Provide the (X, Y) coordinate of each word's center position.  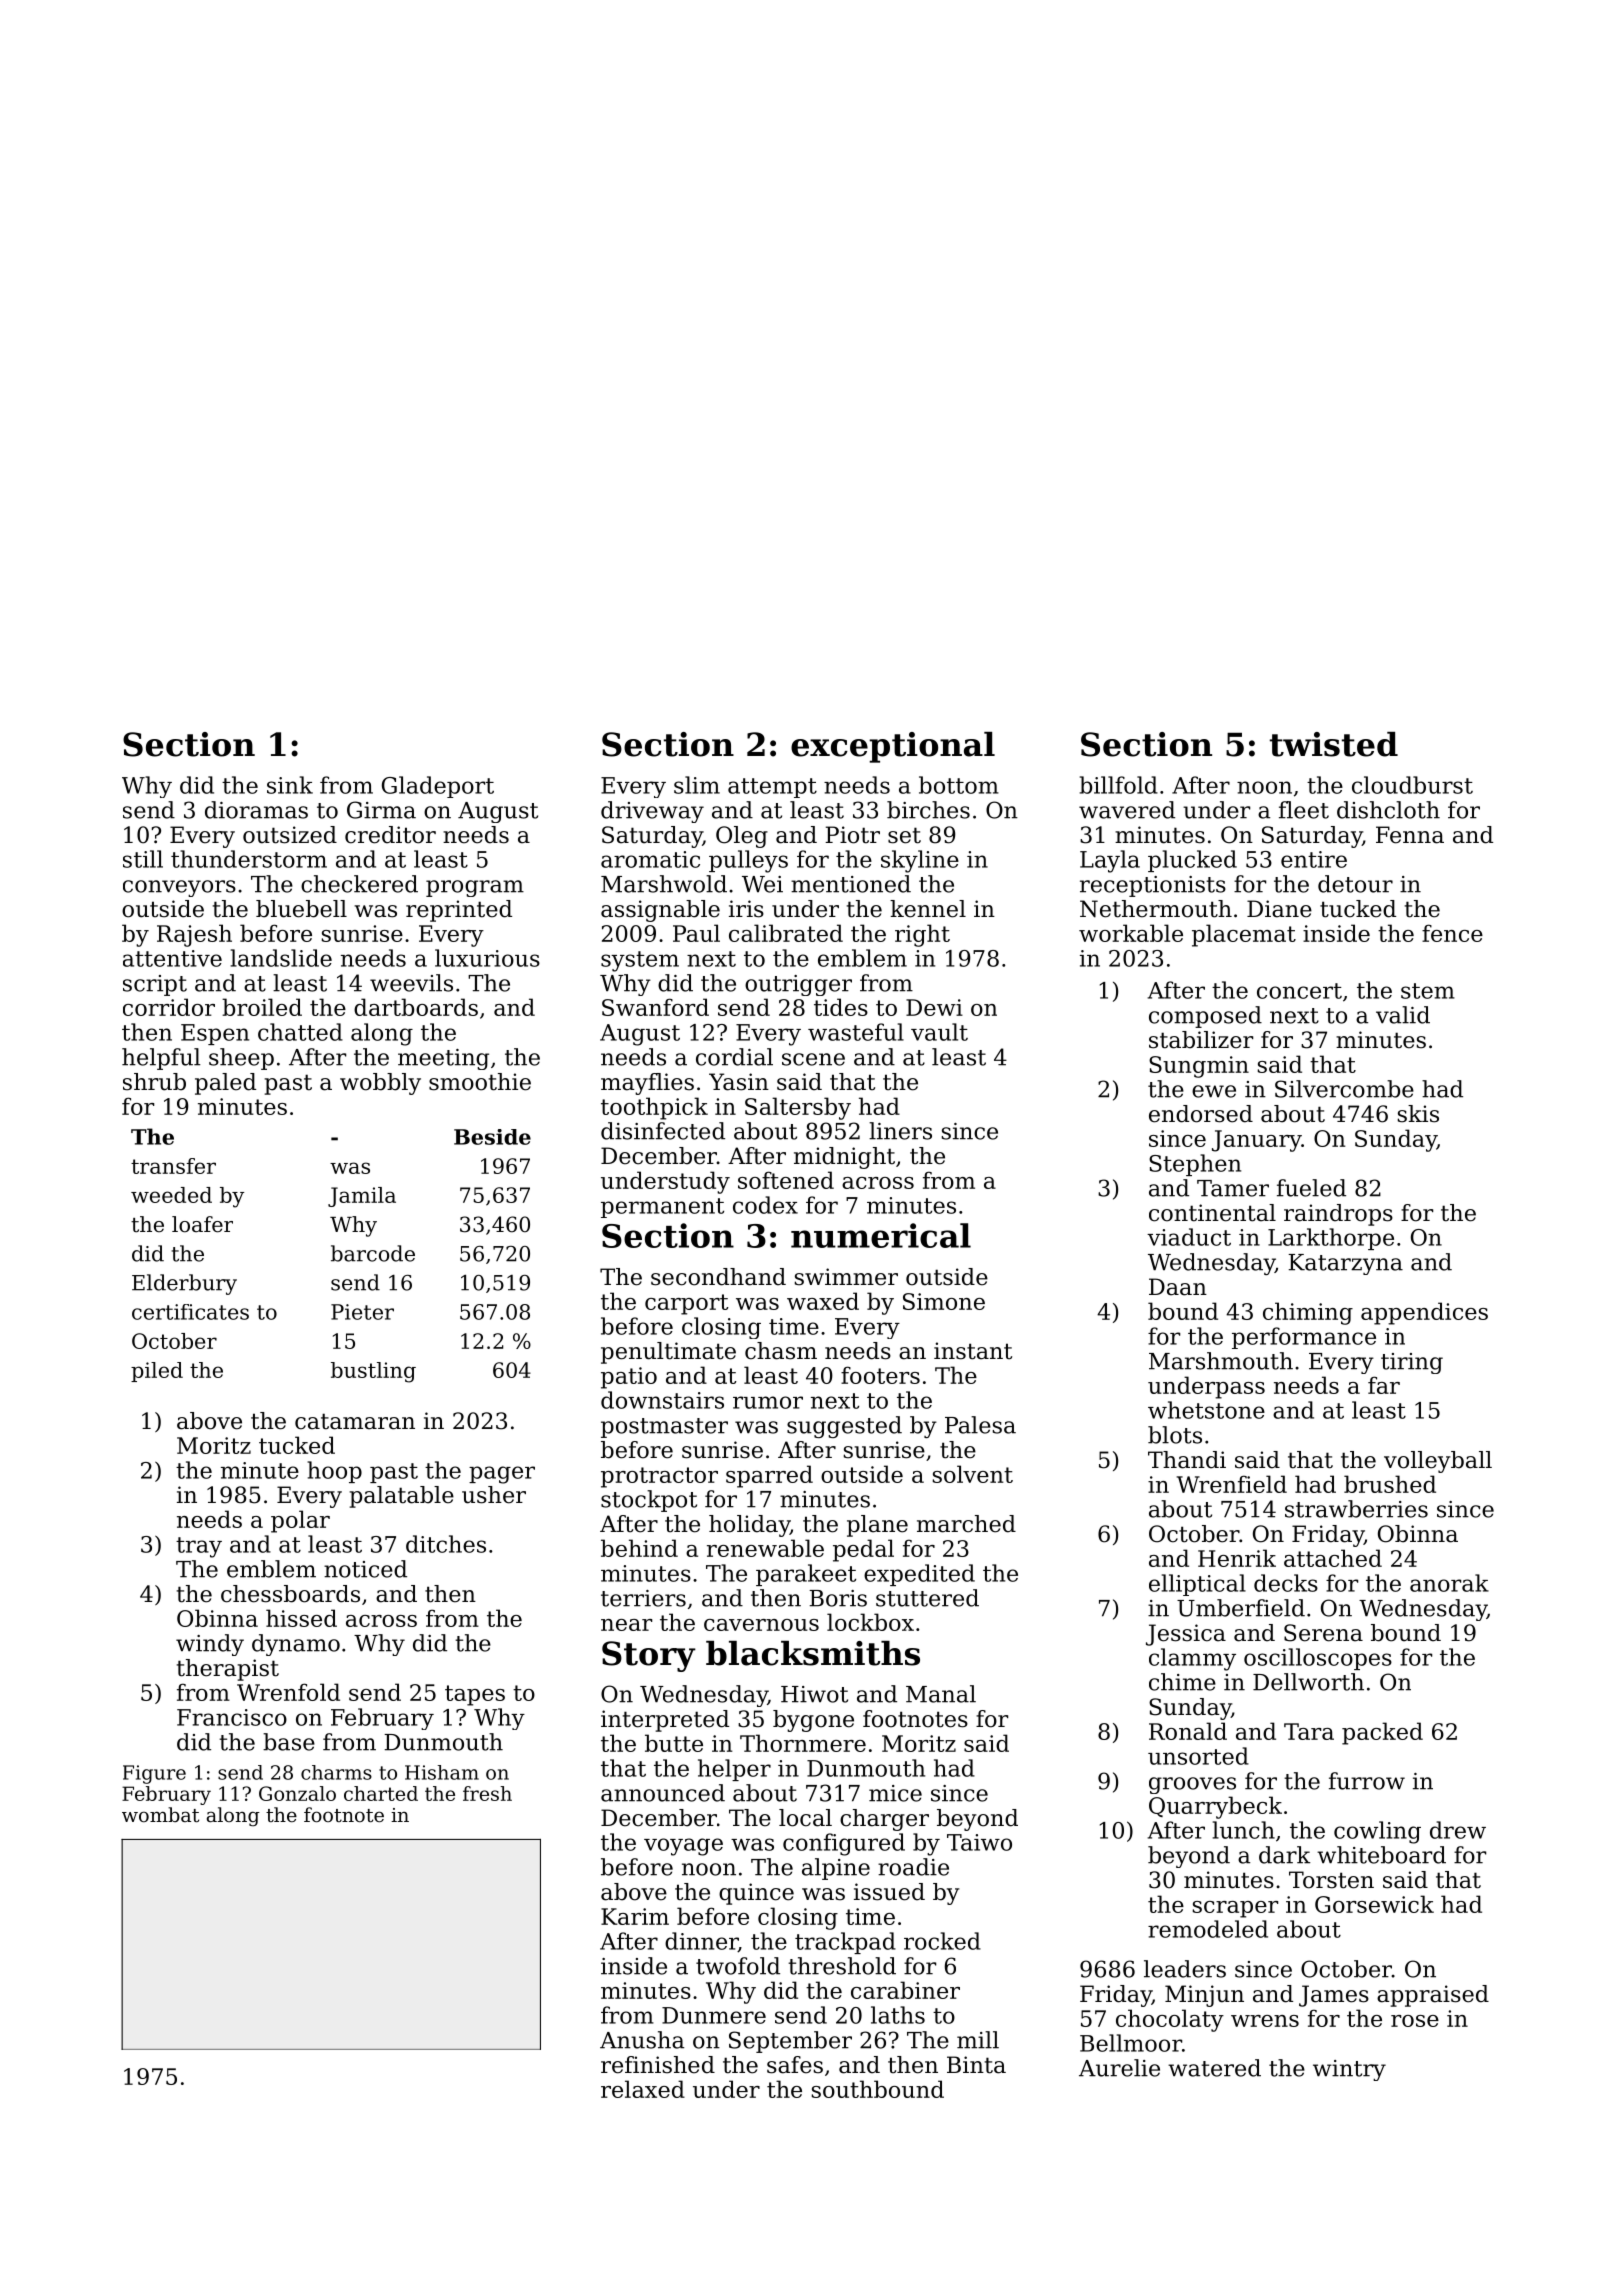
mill (978, 2040)
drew (1458, 1830)
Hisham (442, 1772)
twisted (1334, 744)
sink (290, 785)
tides (841, 1007)
